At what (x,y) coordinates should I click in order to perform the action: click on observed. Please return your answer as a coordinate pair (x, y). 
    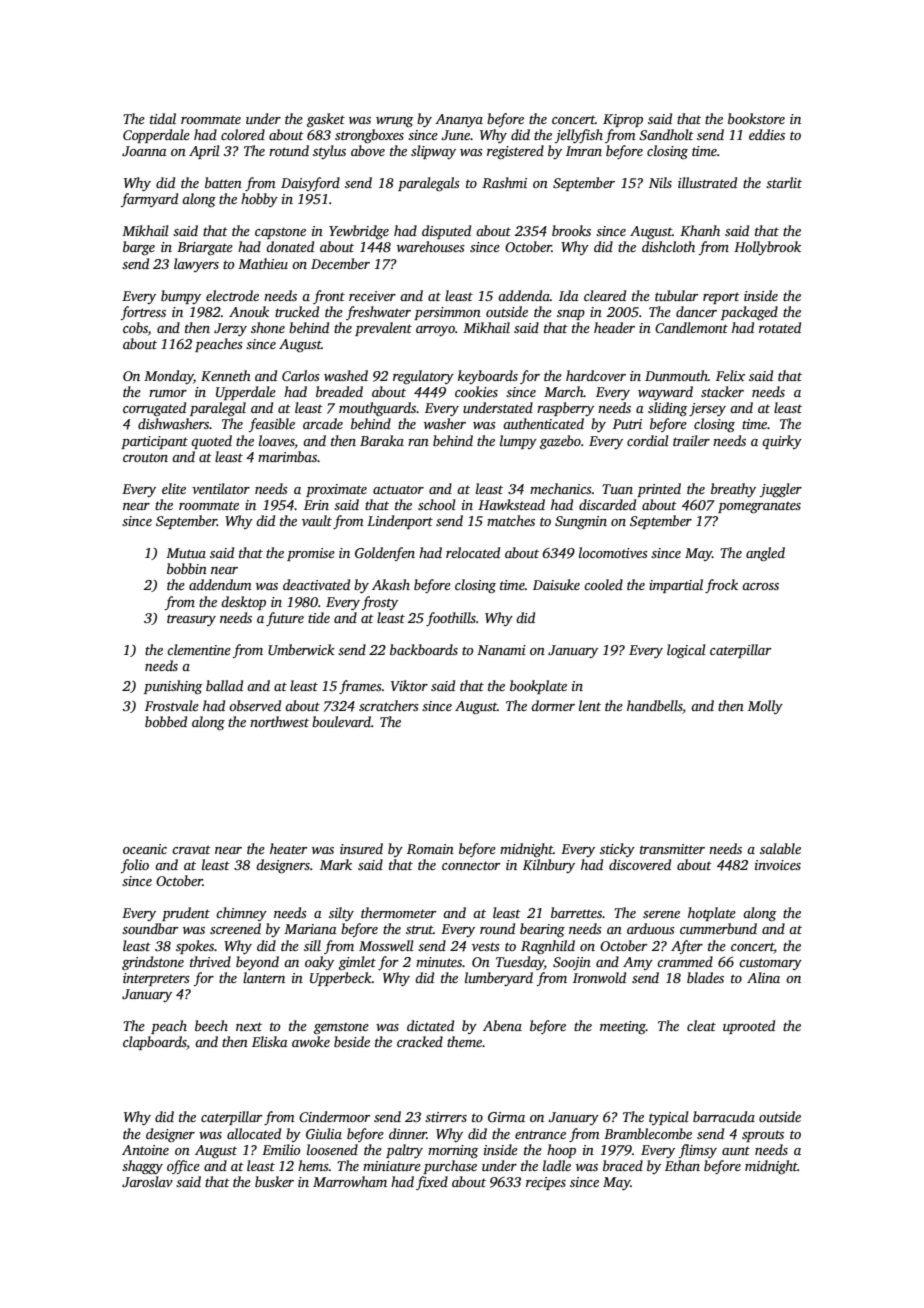
    Looking at the image, I should click on (255, 705).
